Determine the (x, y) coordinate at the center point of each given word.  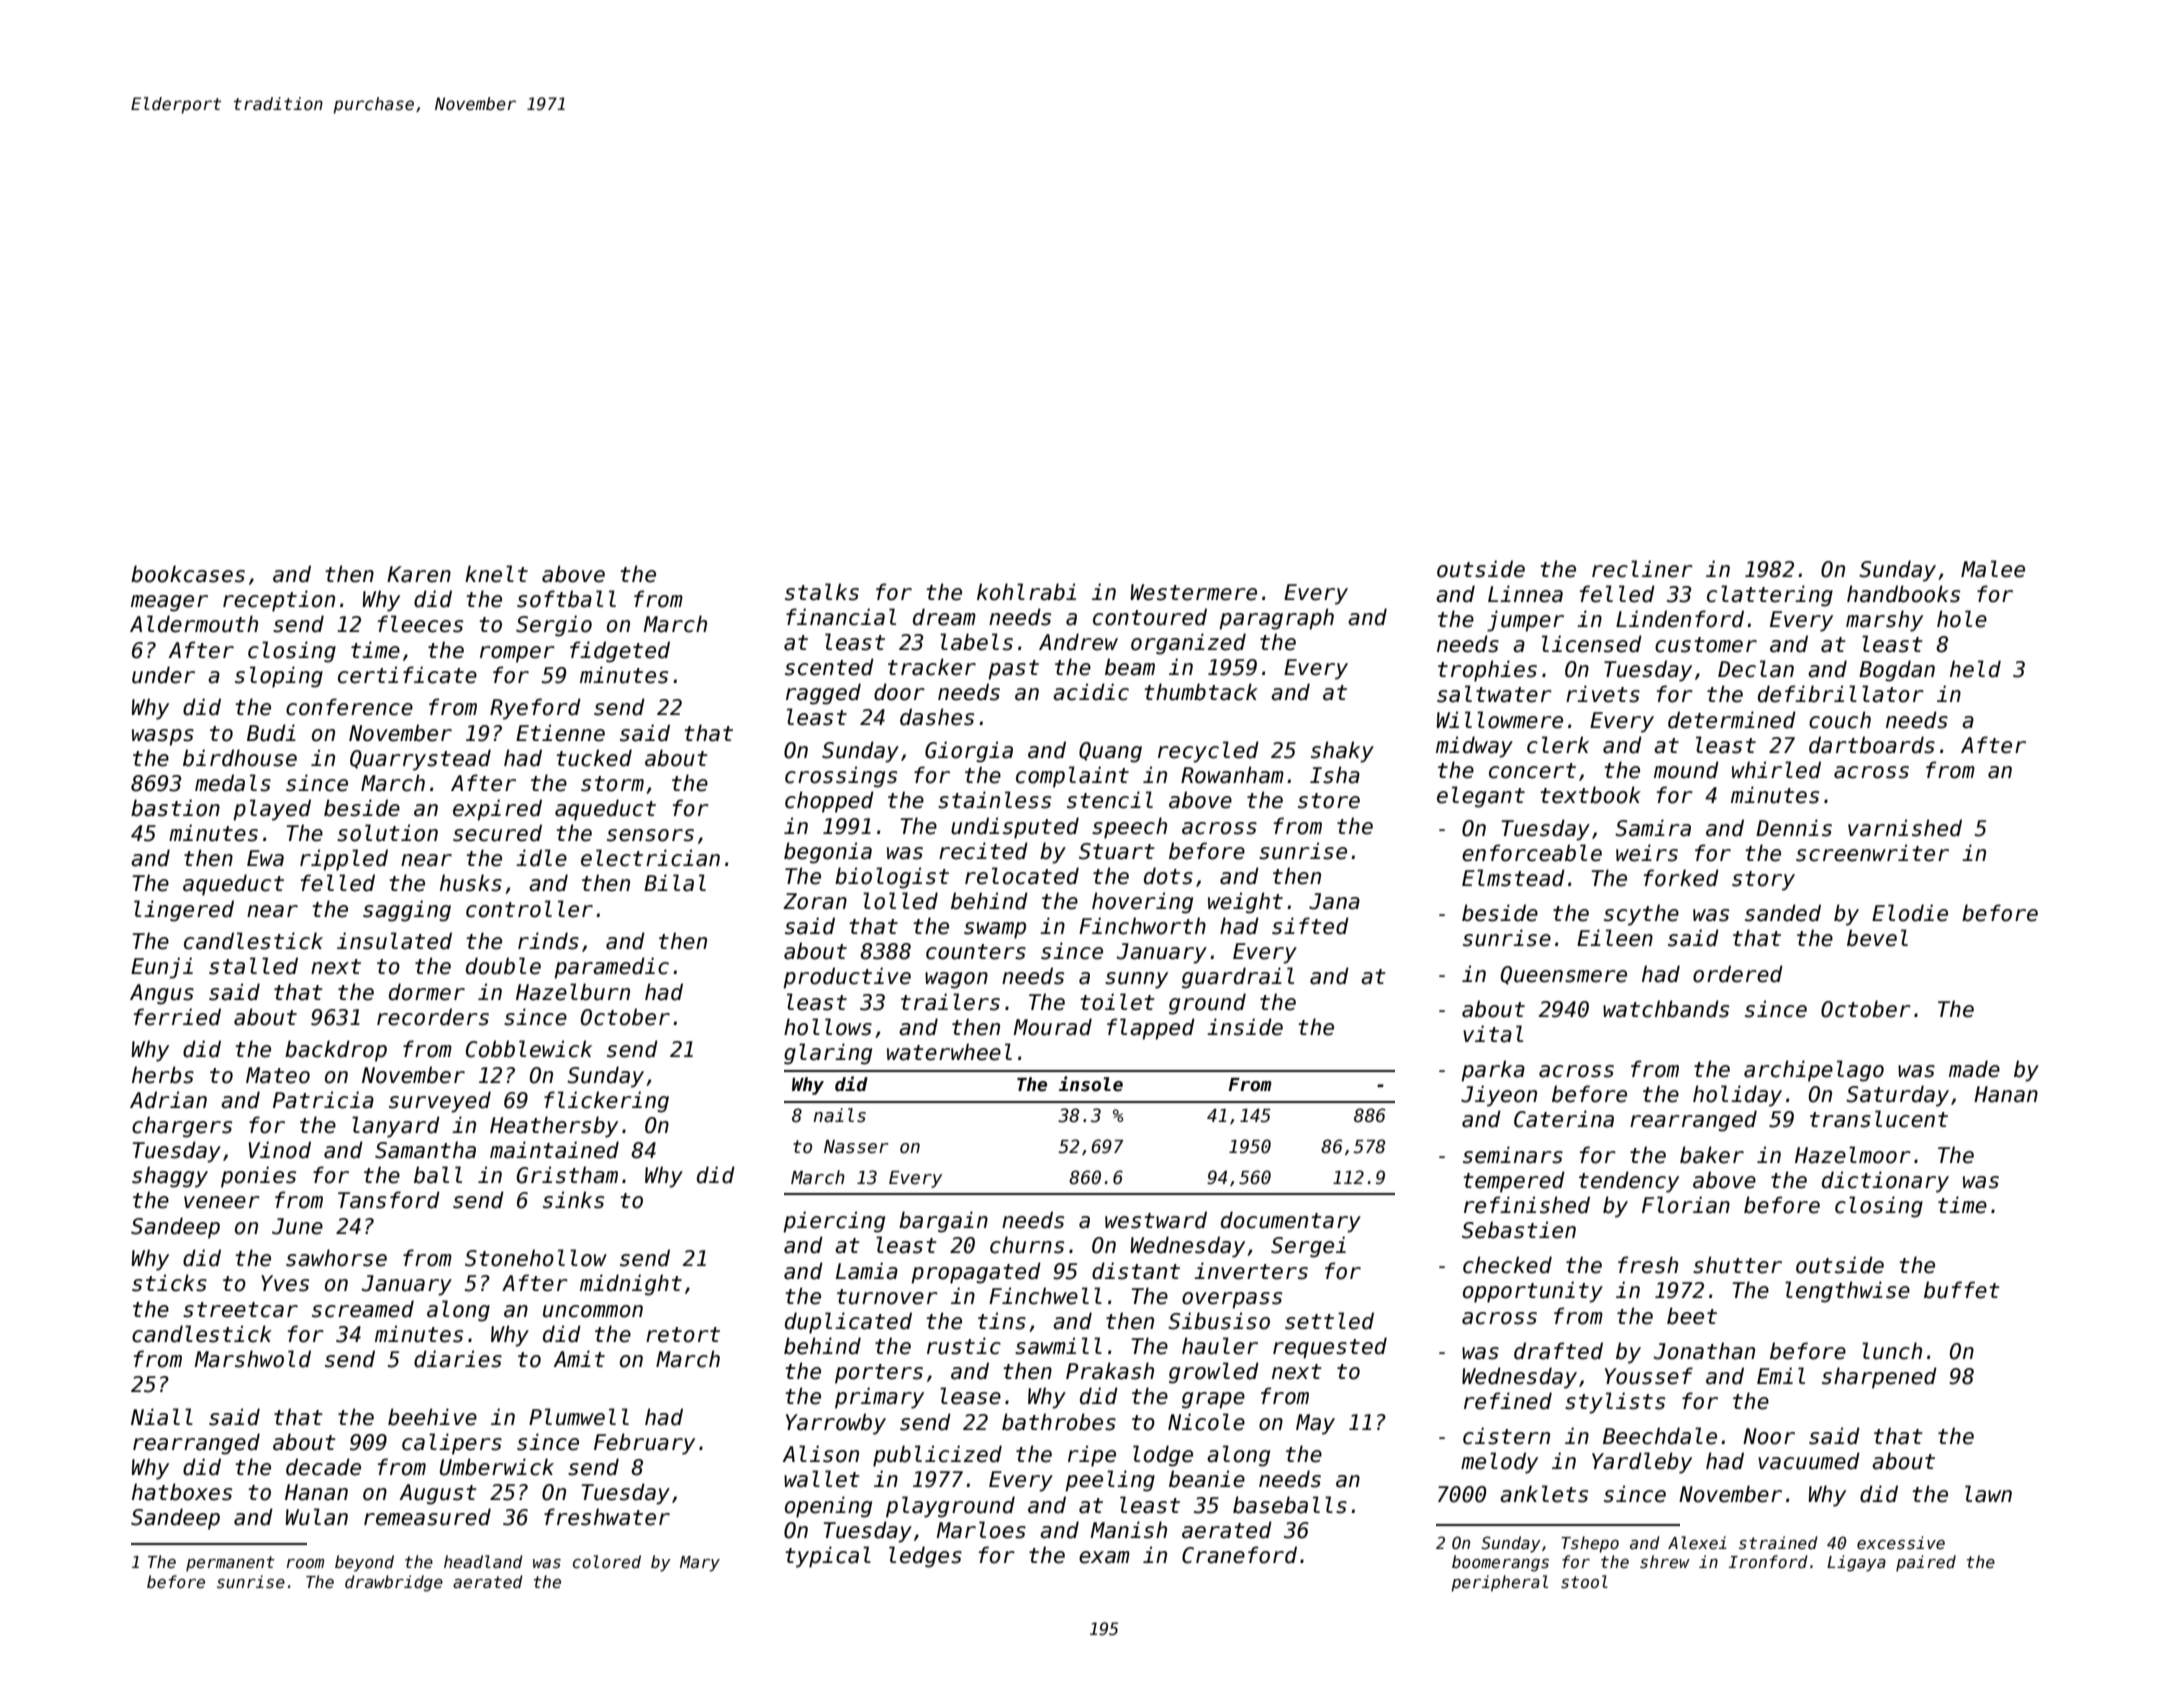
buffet (1962, 1290)
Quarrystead (420, 760)
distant (1136, 1271)
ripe (1092, 1456)
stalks (822, 592)
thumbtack (1201, 692)
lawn (1988, 1494)
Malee (1993, 569)
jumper (1525, 621)
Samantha (425, 1150)
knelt (496, 574)
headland (483, 1561)
